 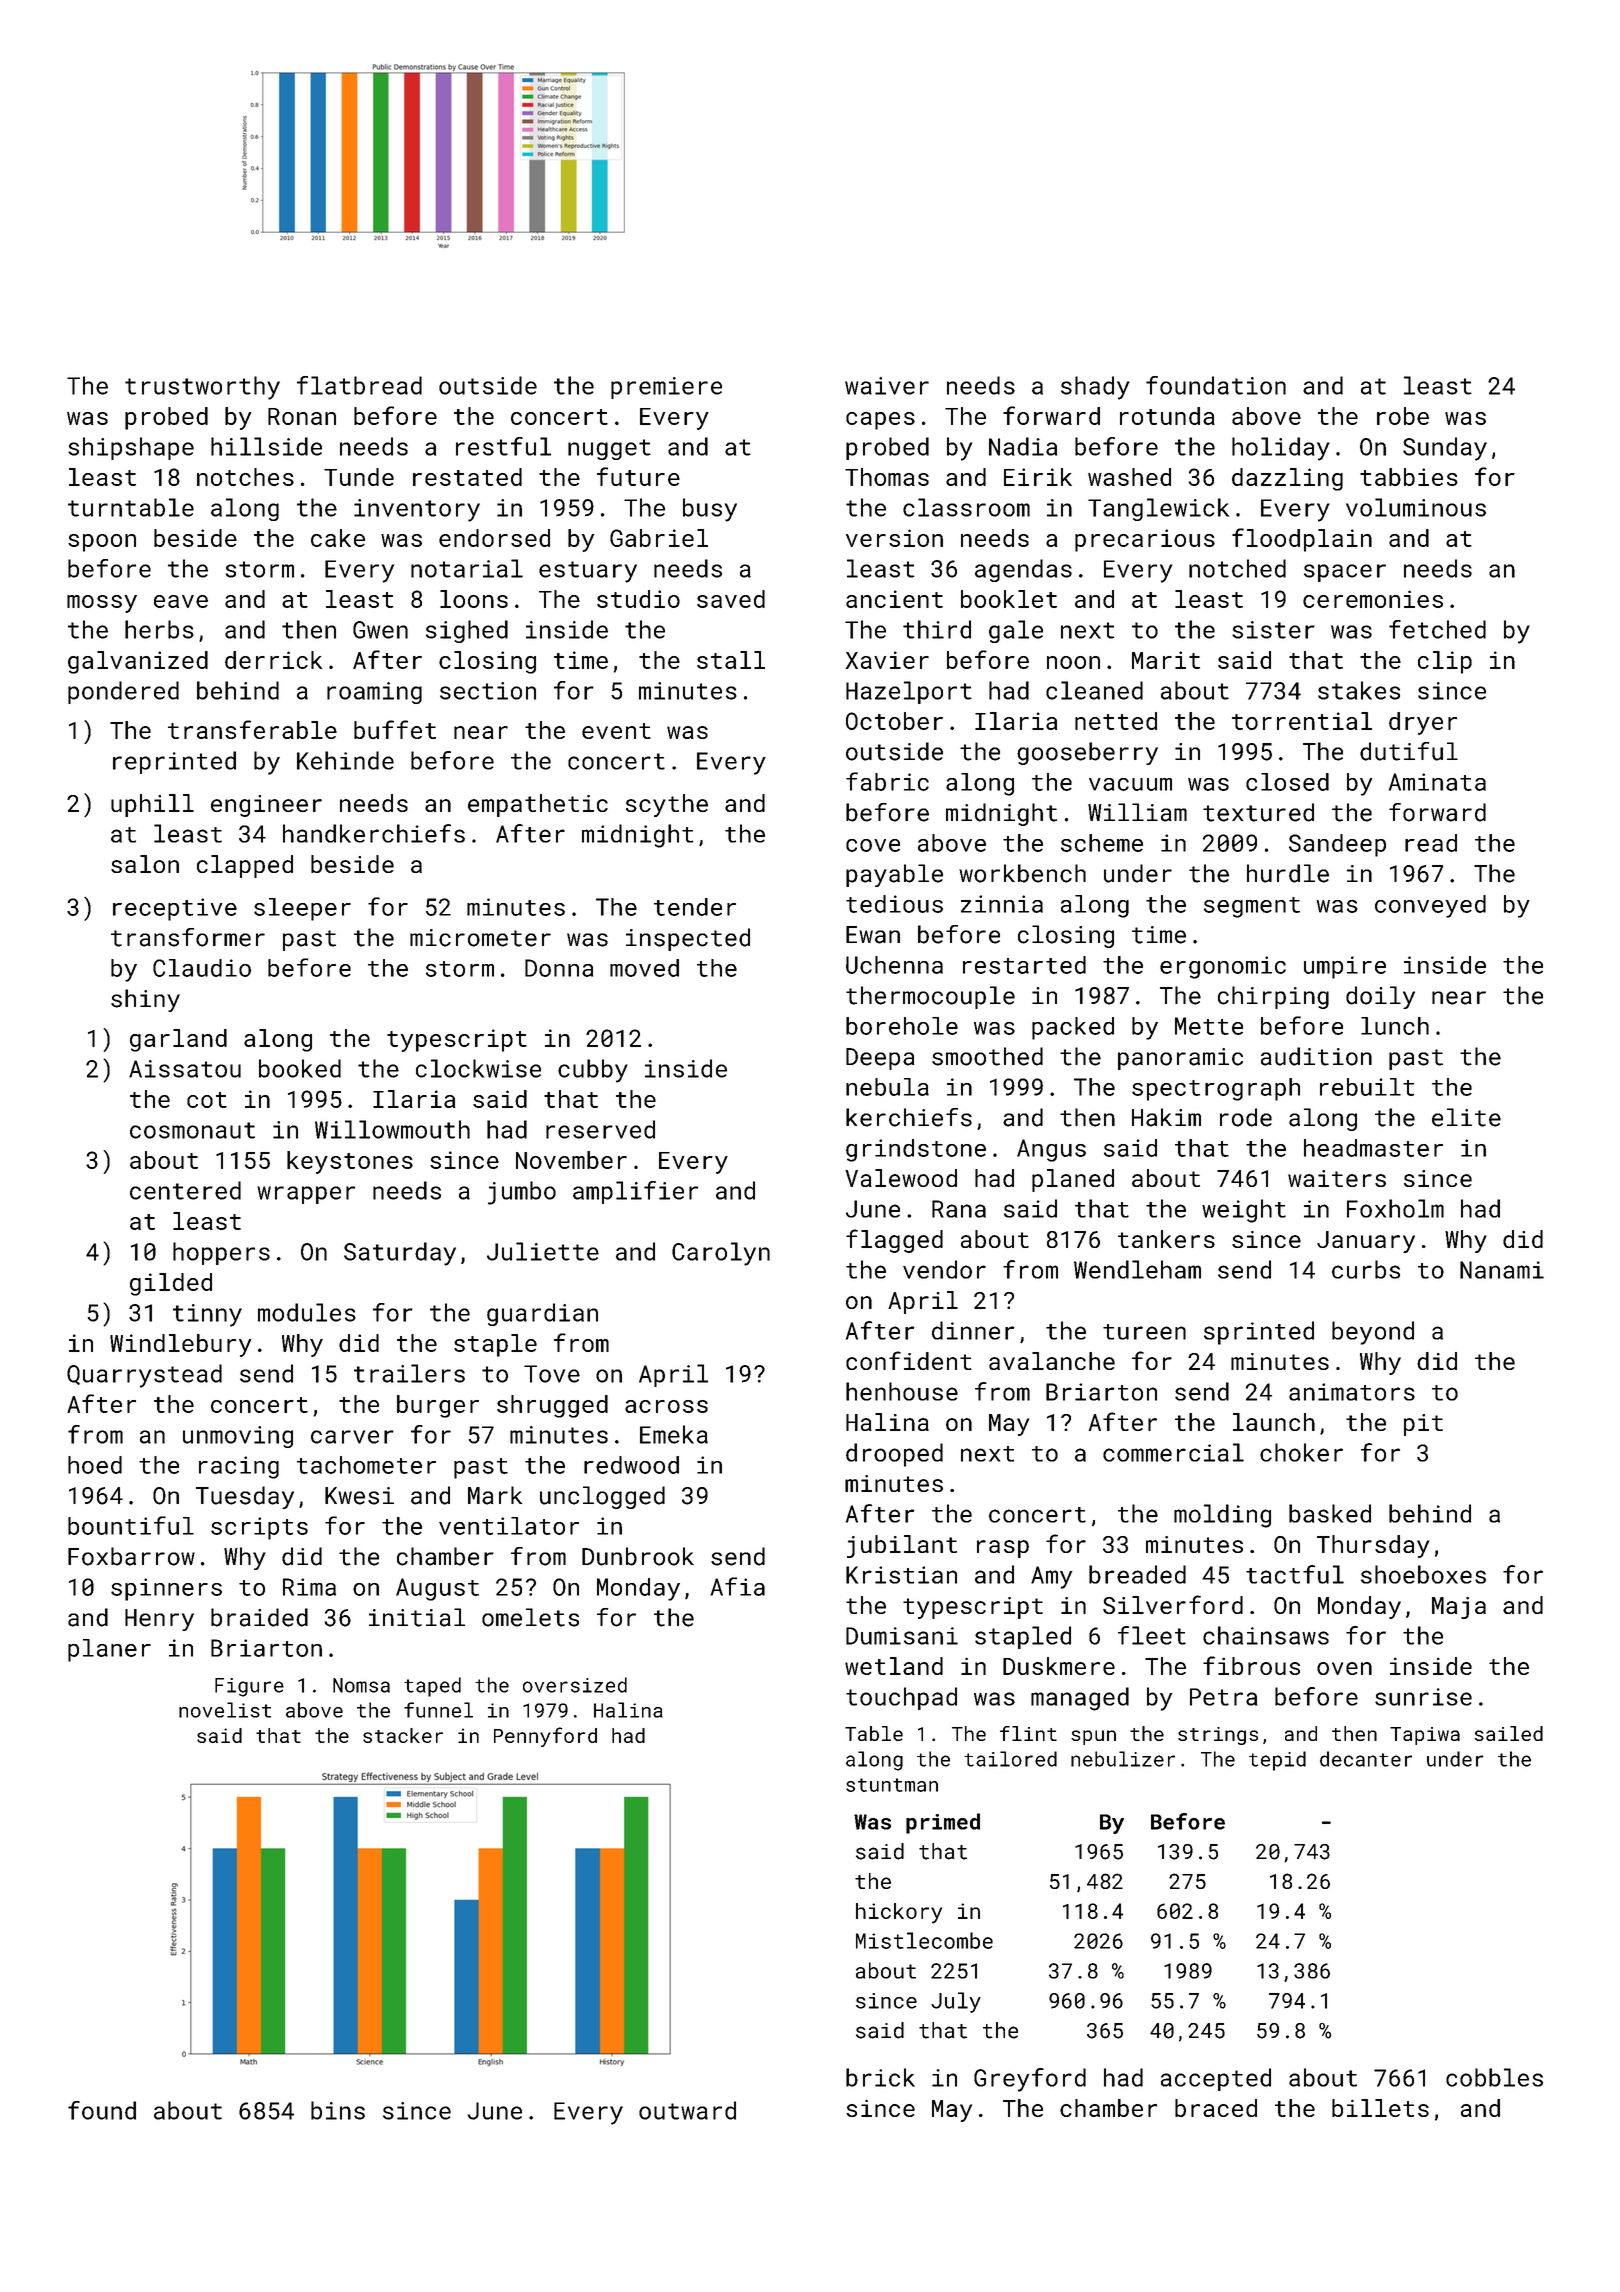 What do you see at coordinates (635, 1192) in the page?
I see `amplifier` at bounding box center [635, 1192].
